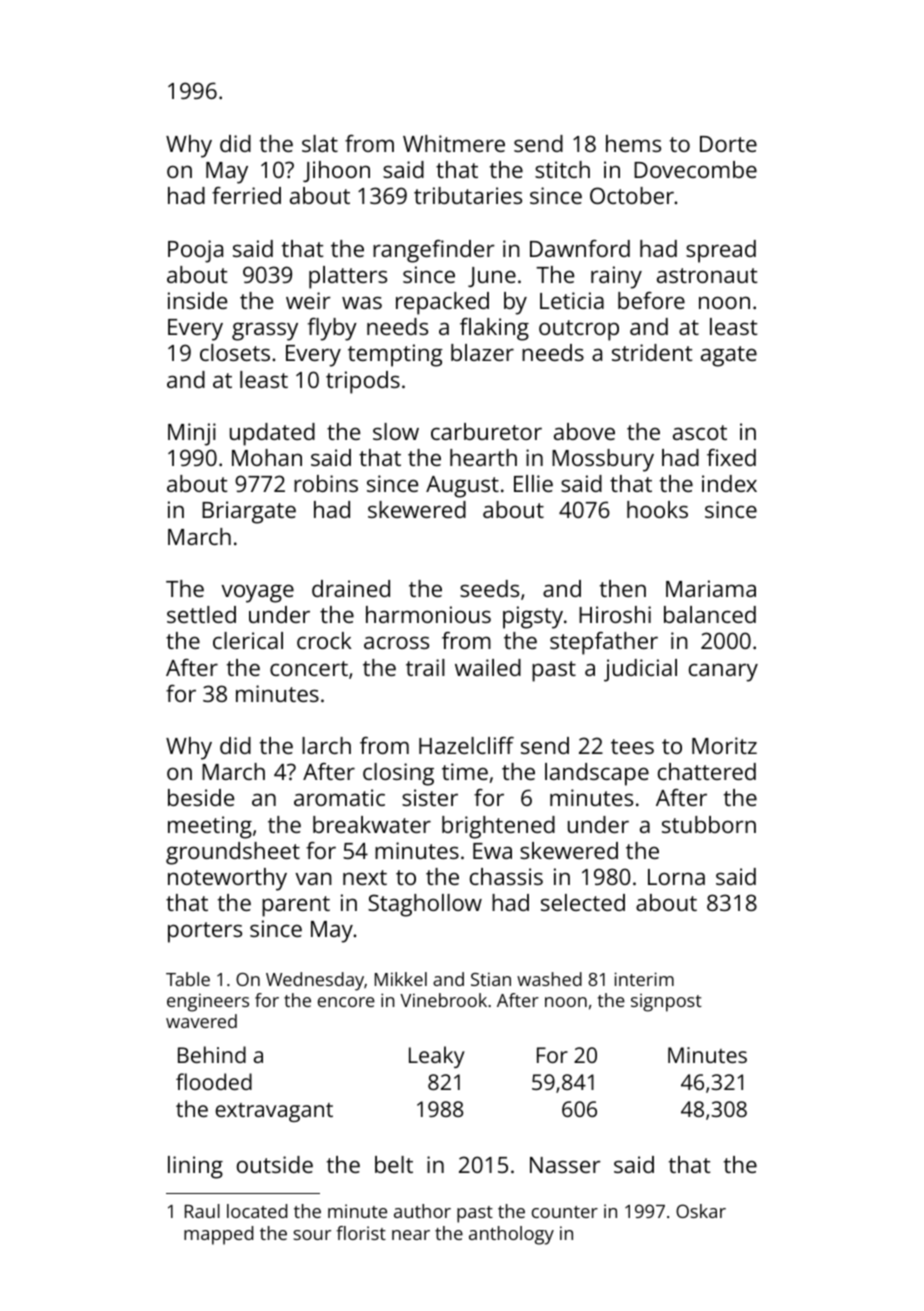 The height and width of the screenshot is (1311, 924). I want to click on parent, so click(296, 906).
